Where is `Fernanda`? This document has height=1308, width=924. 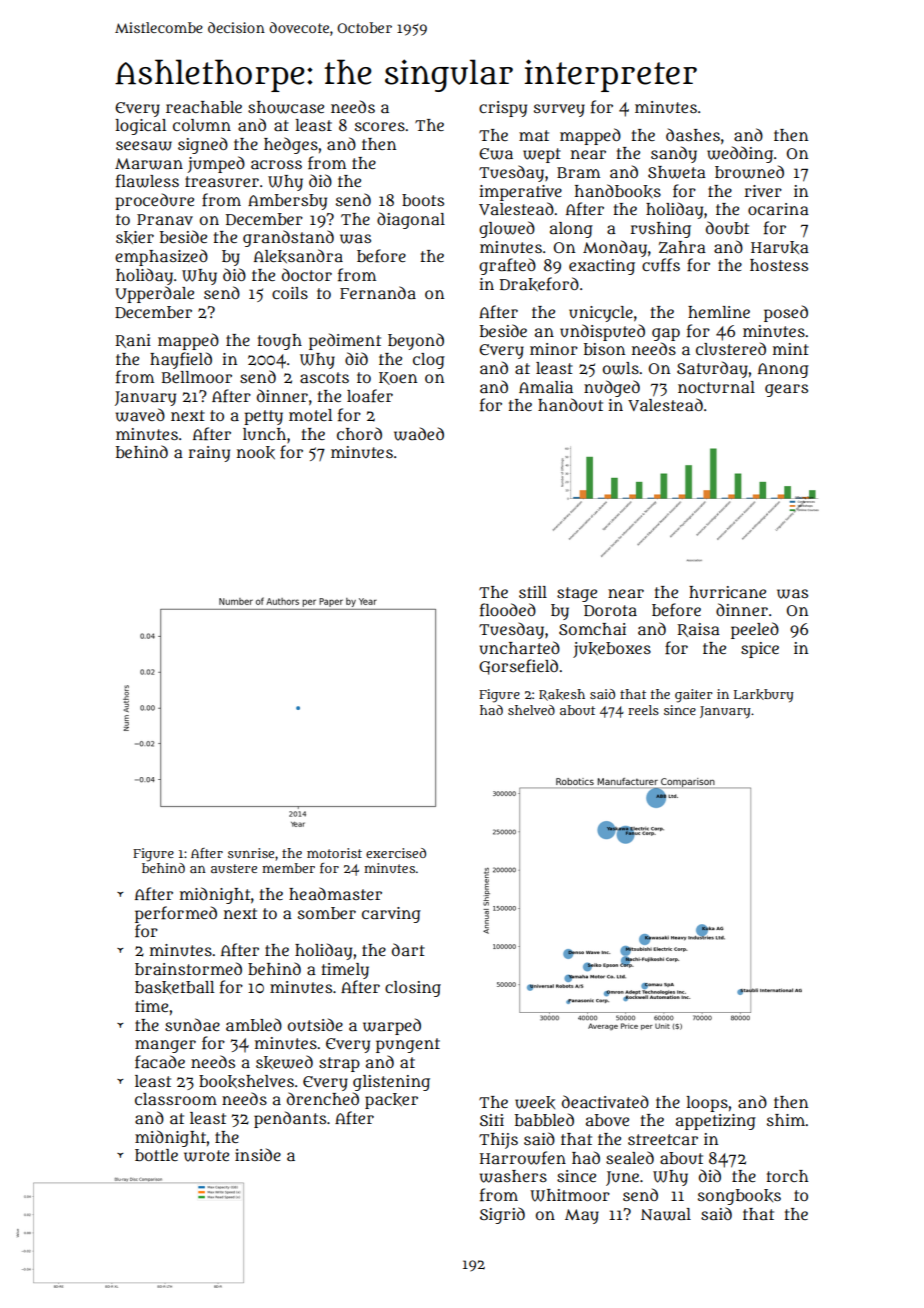
Fernanda is located at coordinates (378, 292).
